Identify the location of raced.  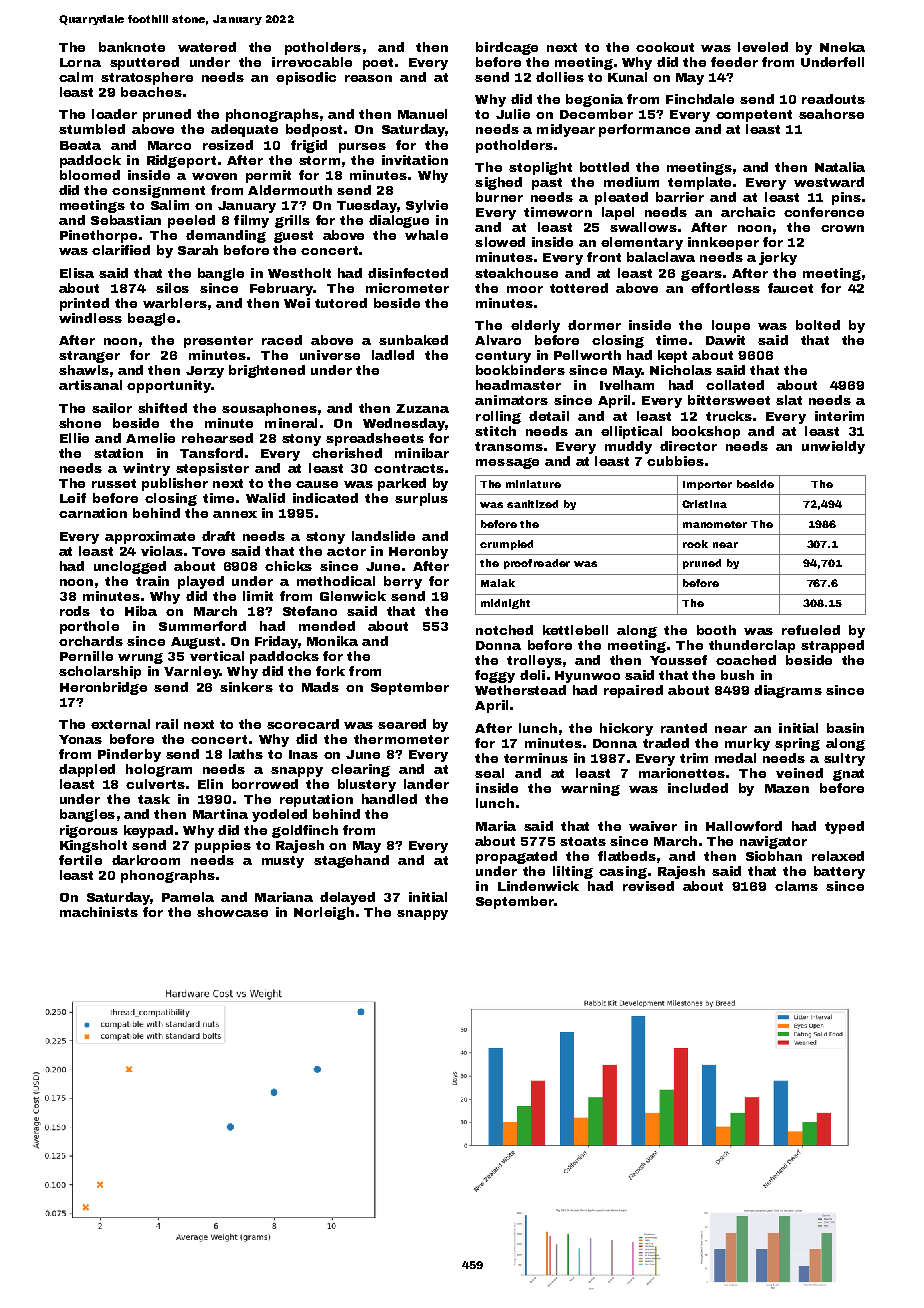
(282, 340).
